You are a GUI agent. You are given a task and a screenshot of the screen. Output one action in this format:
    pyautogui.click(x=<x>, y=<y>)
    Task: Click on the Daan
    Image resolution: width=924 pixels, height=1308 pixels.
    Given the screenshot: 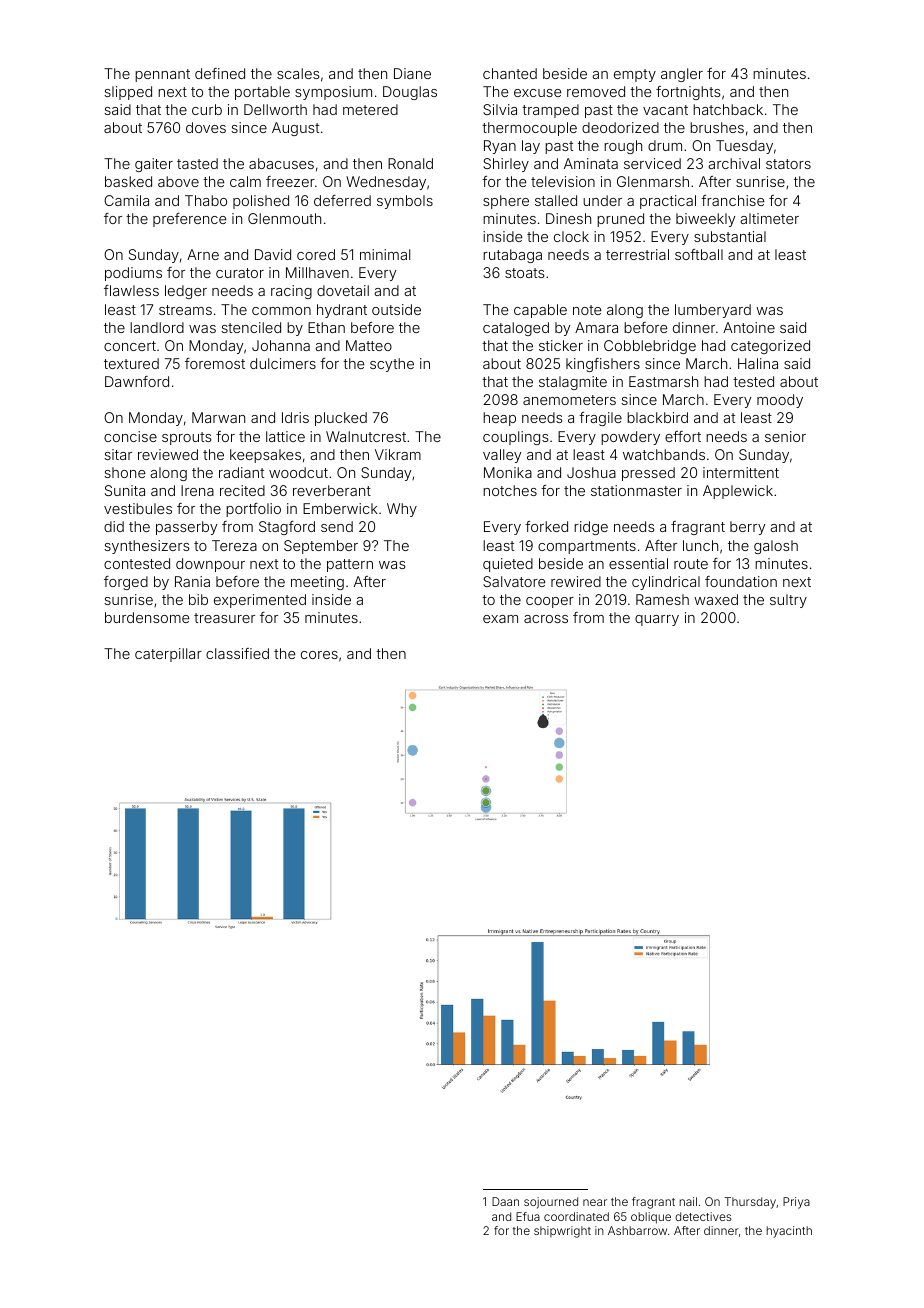 What is the action you would take?
    pyautogui.click(x=505, y=1201)
